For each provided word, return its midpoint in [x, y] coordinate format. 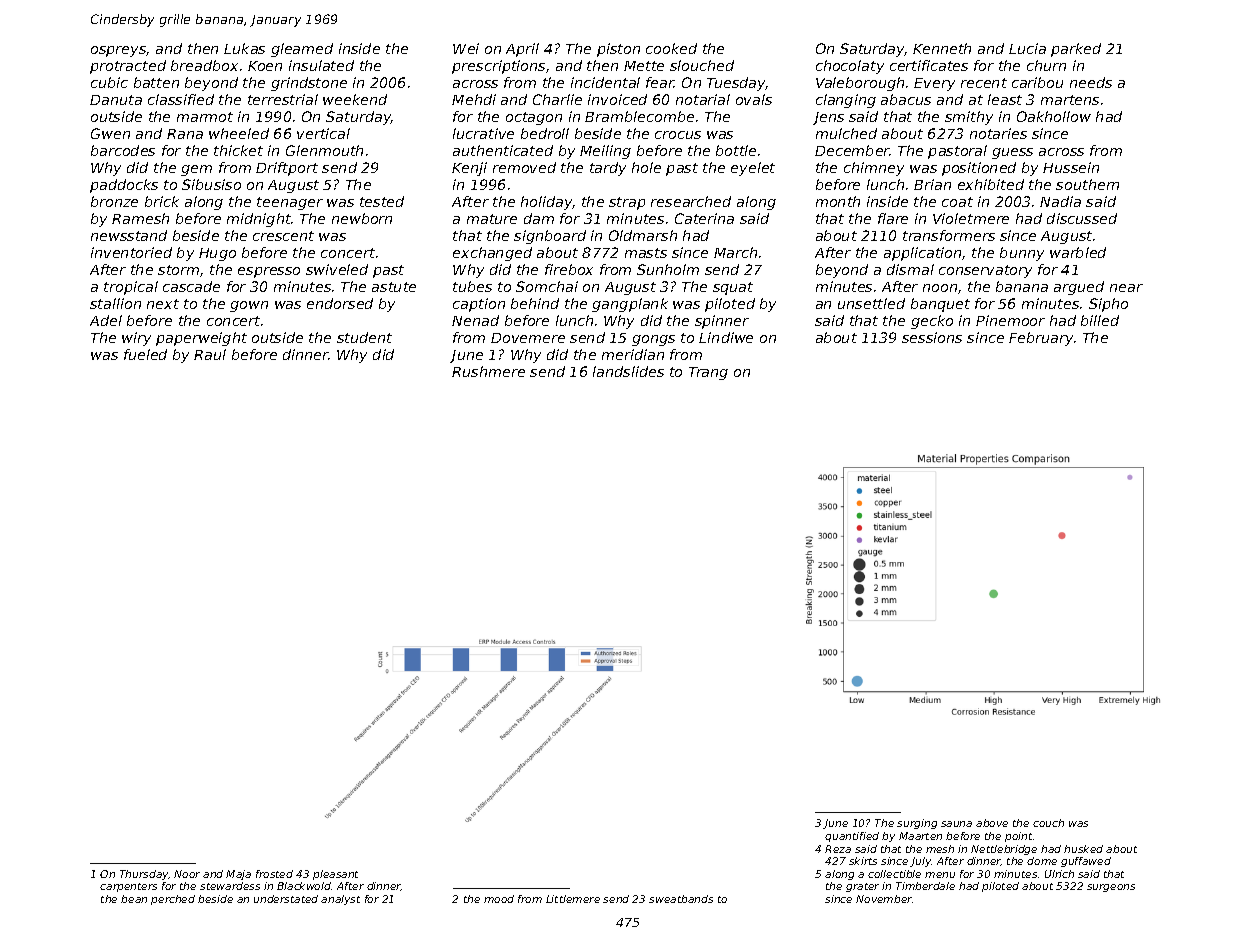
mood [499, 899]
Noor [187, 874]
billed [1100, 320]
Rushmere [488, 371]
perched [173, 900]
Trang [708, 373]
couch [1048, 823]
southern [1087, 184]
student [364, 337]
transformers [949, 235]
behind [535, 303]
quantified [852, 837]
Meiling [605, 152]
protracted [128, 67]
